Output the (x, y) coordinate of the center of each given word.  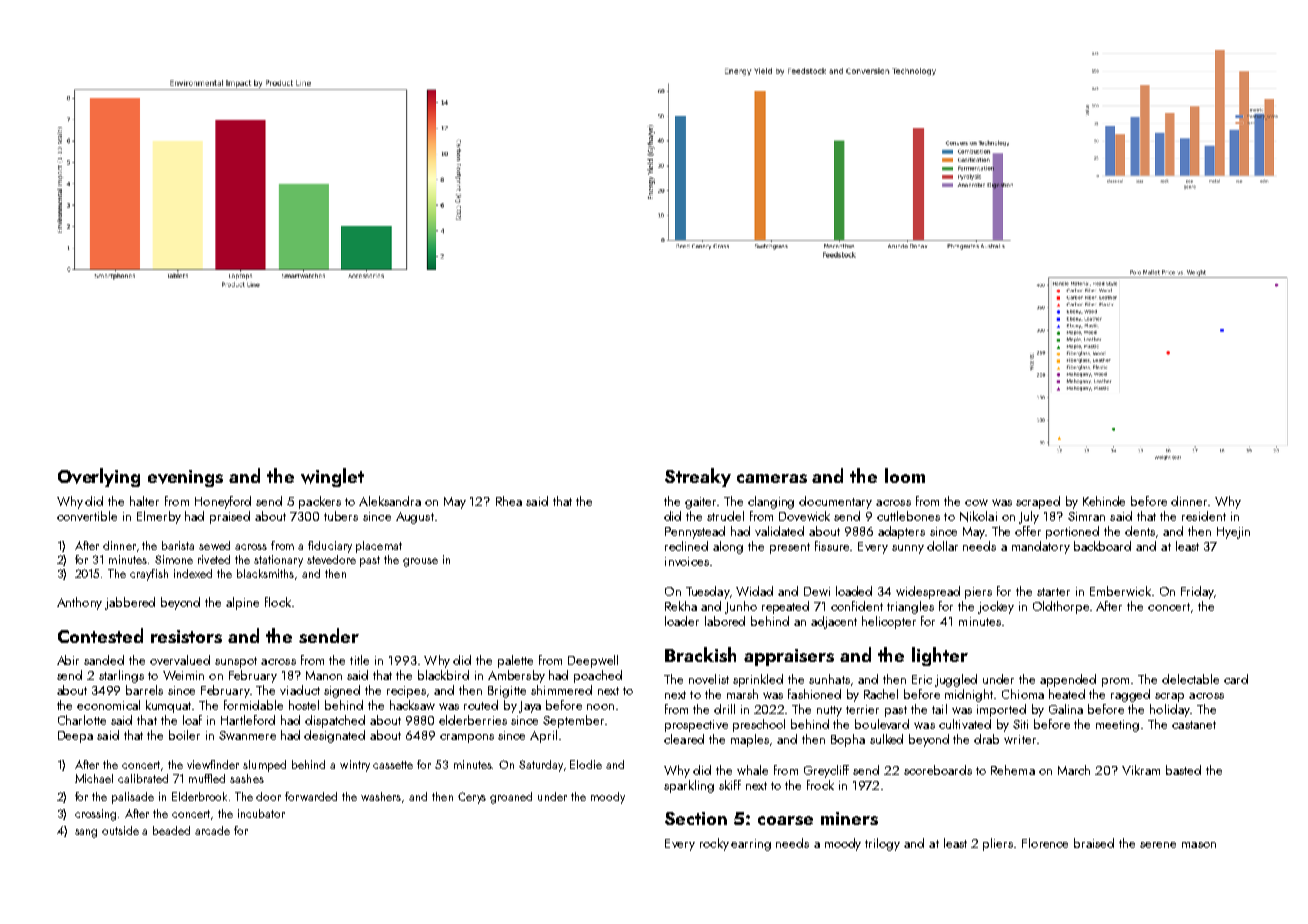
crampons (467, 738)
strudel (725, 516)
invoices (687, 561)
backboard (1102, 546)
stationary (278, 561)
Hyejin (1233, 533)
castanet (1194, 725)
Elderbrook (199, 796)
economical (108, 705)
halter (144, 501)
